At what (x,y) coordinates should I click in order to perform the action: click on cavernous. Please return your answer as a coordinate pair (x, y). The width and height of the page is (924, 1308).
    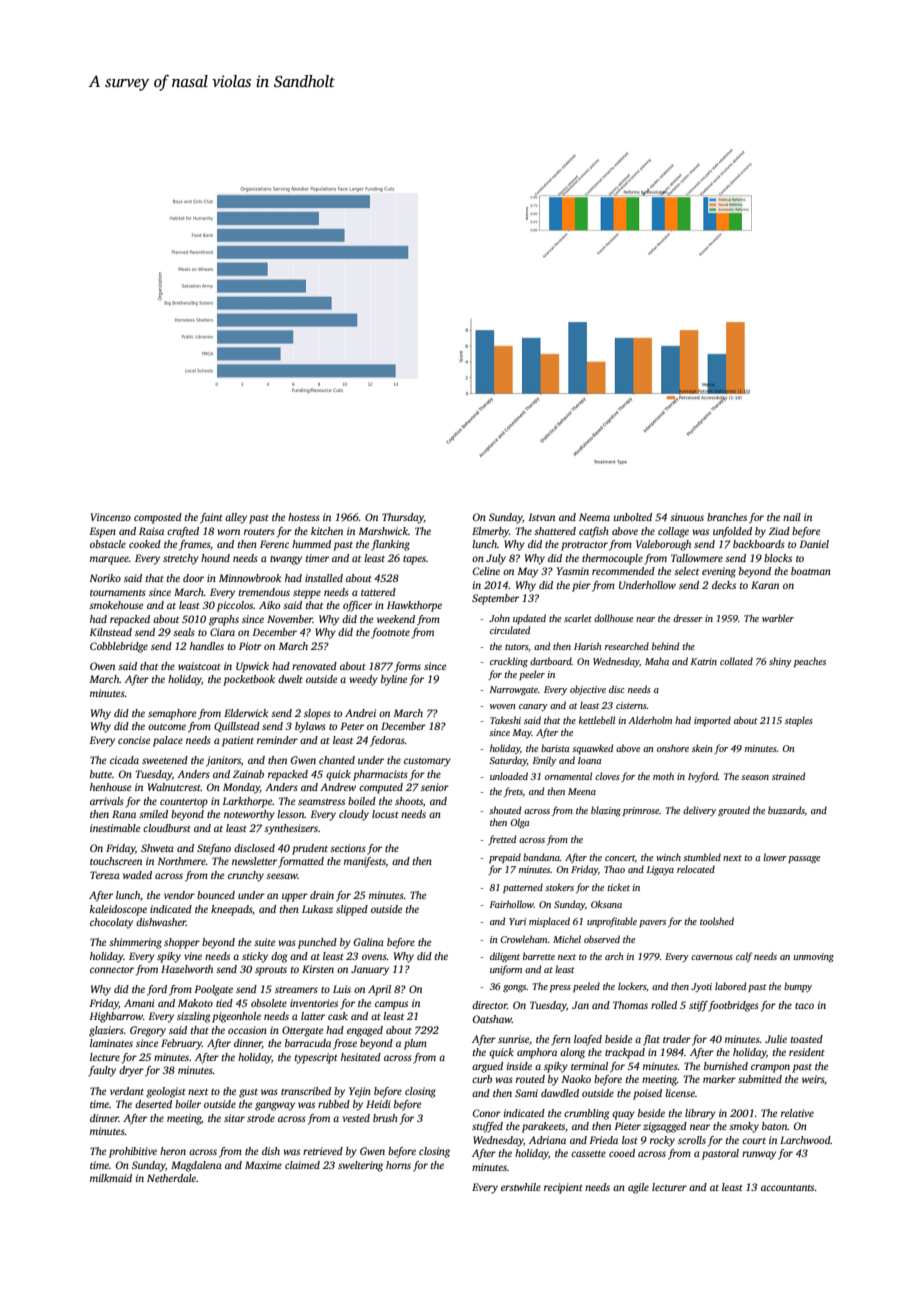
    Looking at the image, I should click on (712, 957).
